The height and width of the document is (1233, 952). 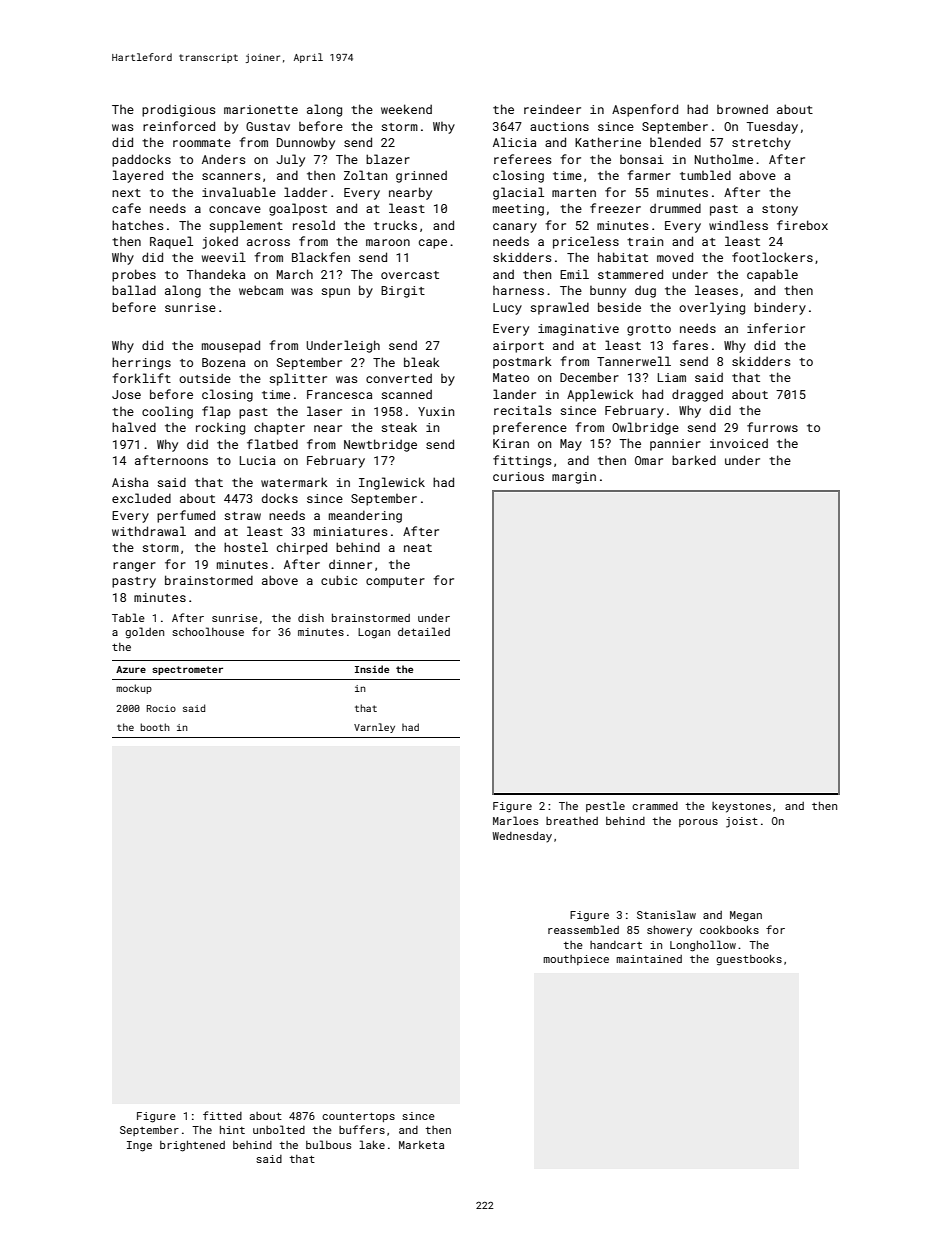 What do you see at coordinates (574, 478) in the document?
I see `margin` at bounding box center [574, 478].
